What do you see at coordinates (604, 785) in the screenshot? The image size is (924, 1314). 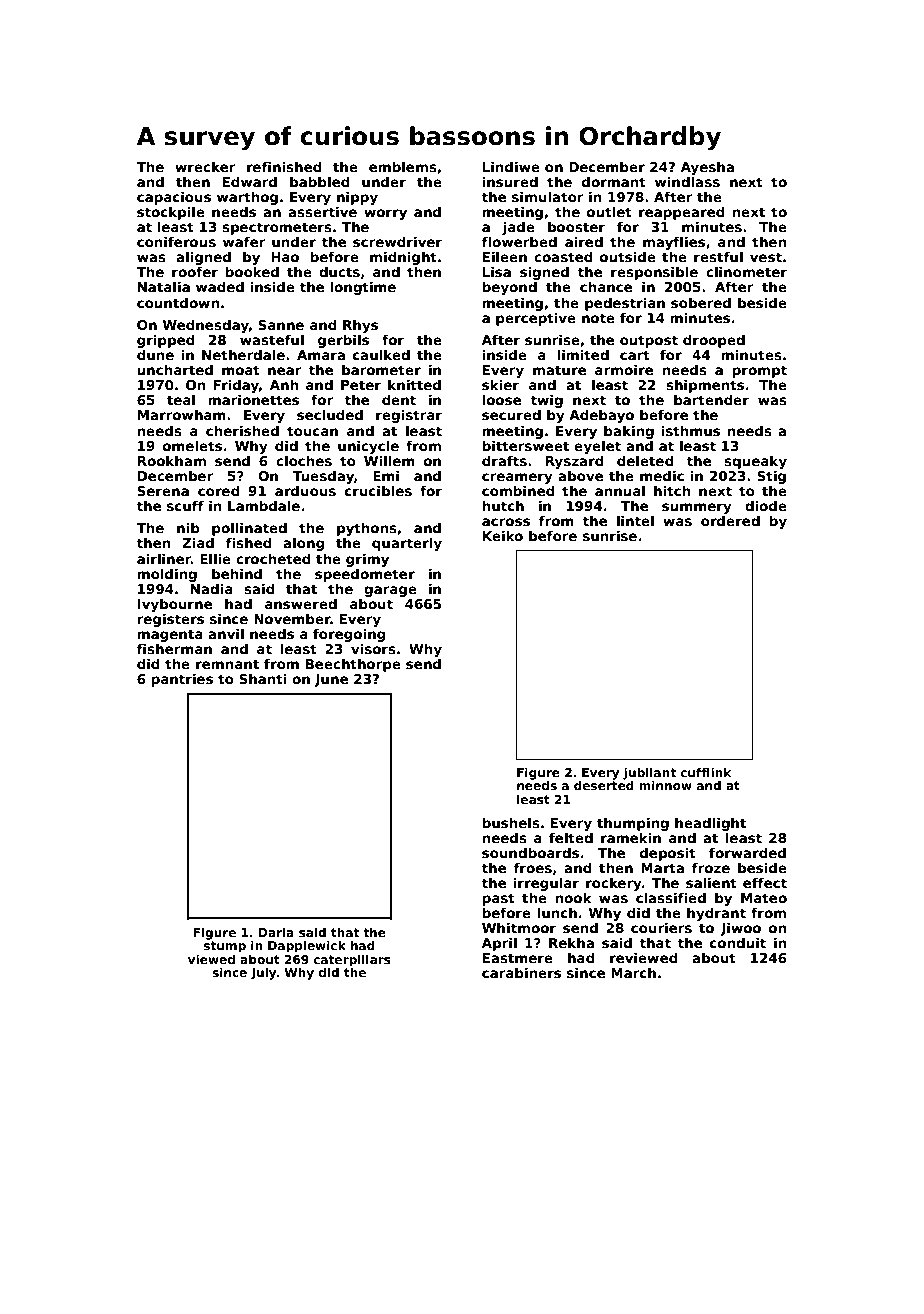 I see `deserted` at bounding box center [604, 785].
